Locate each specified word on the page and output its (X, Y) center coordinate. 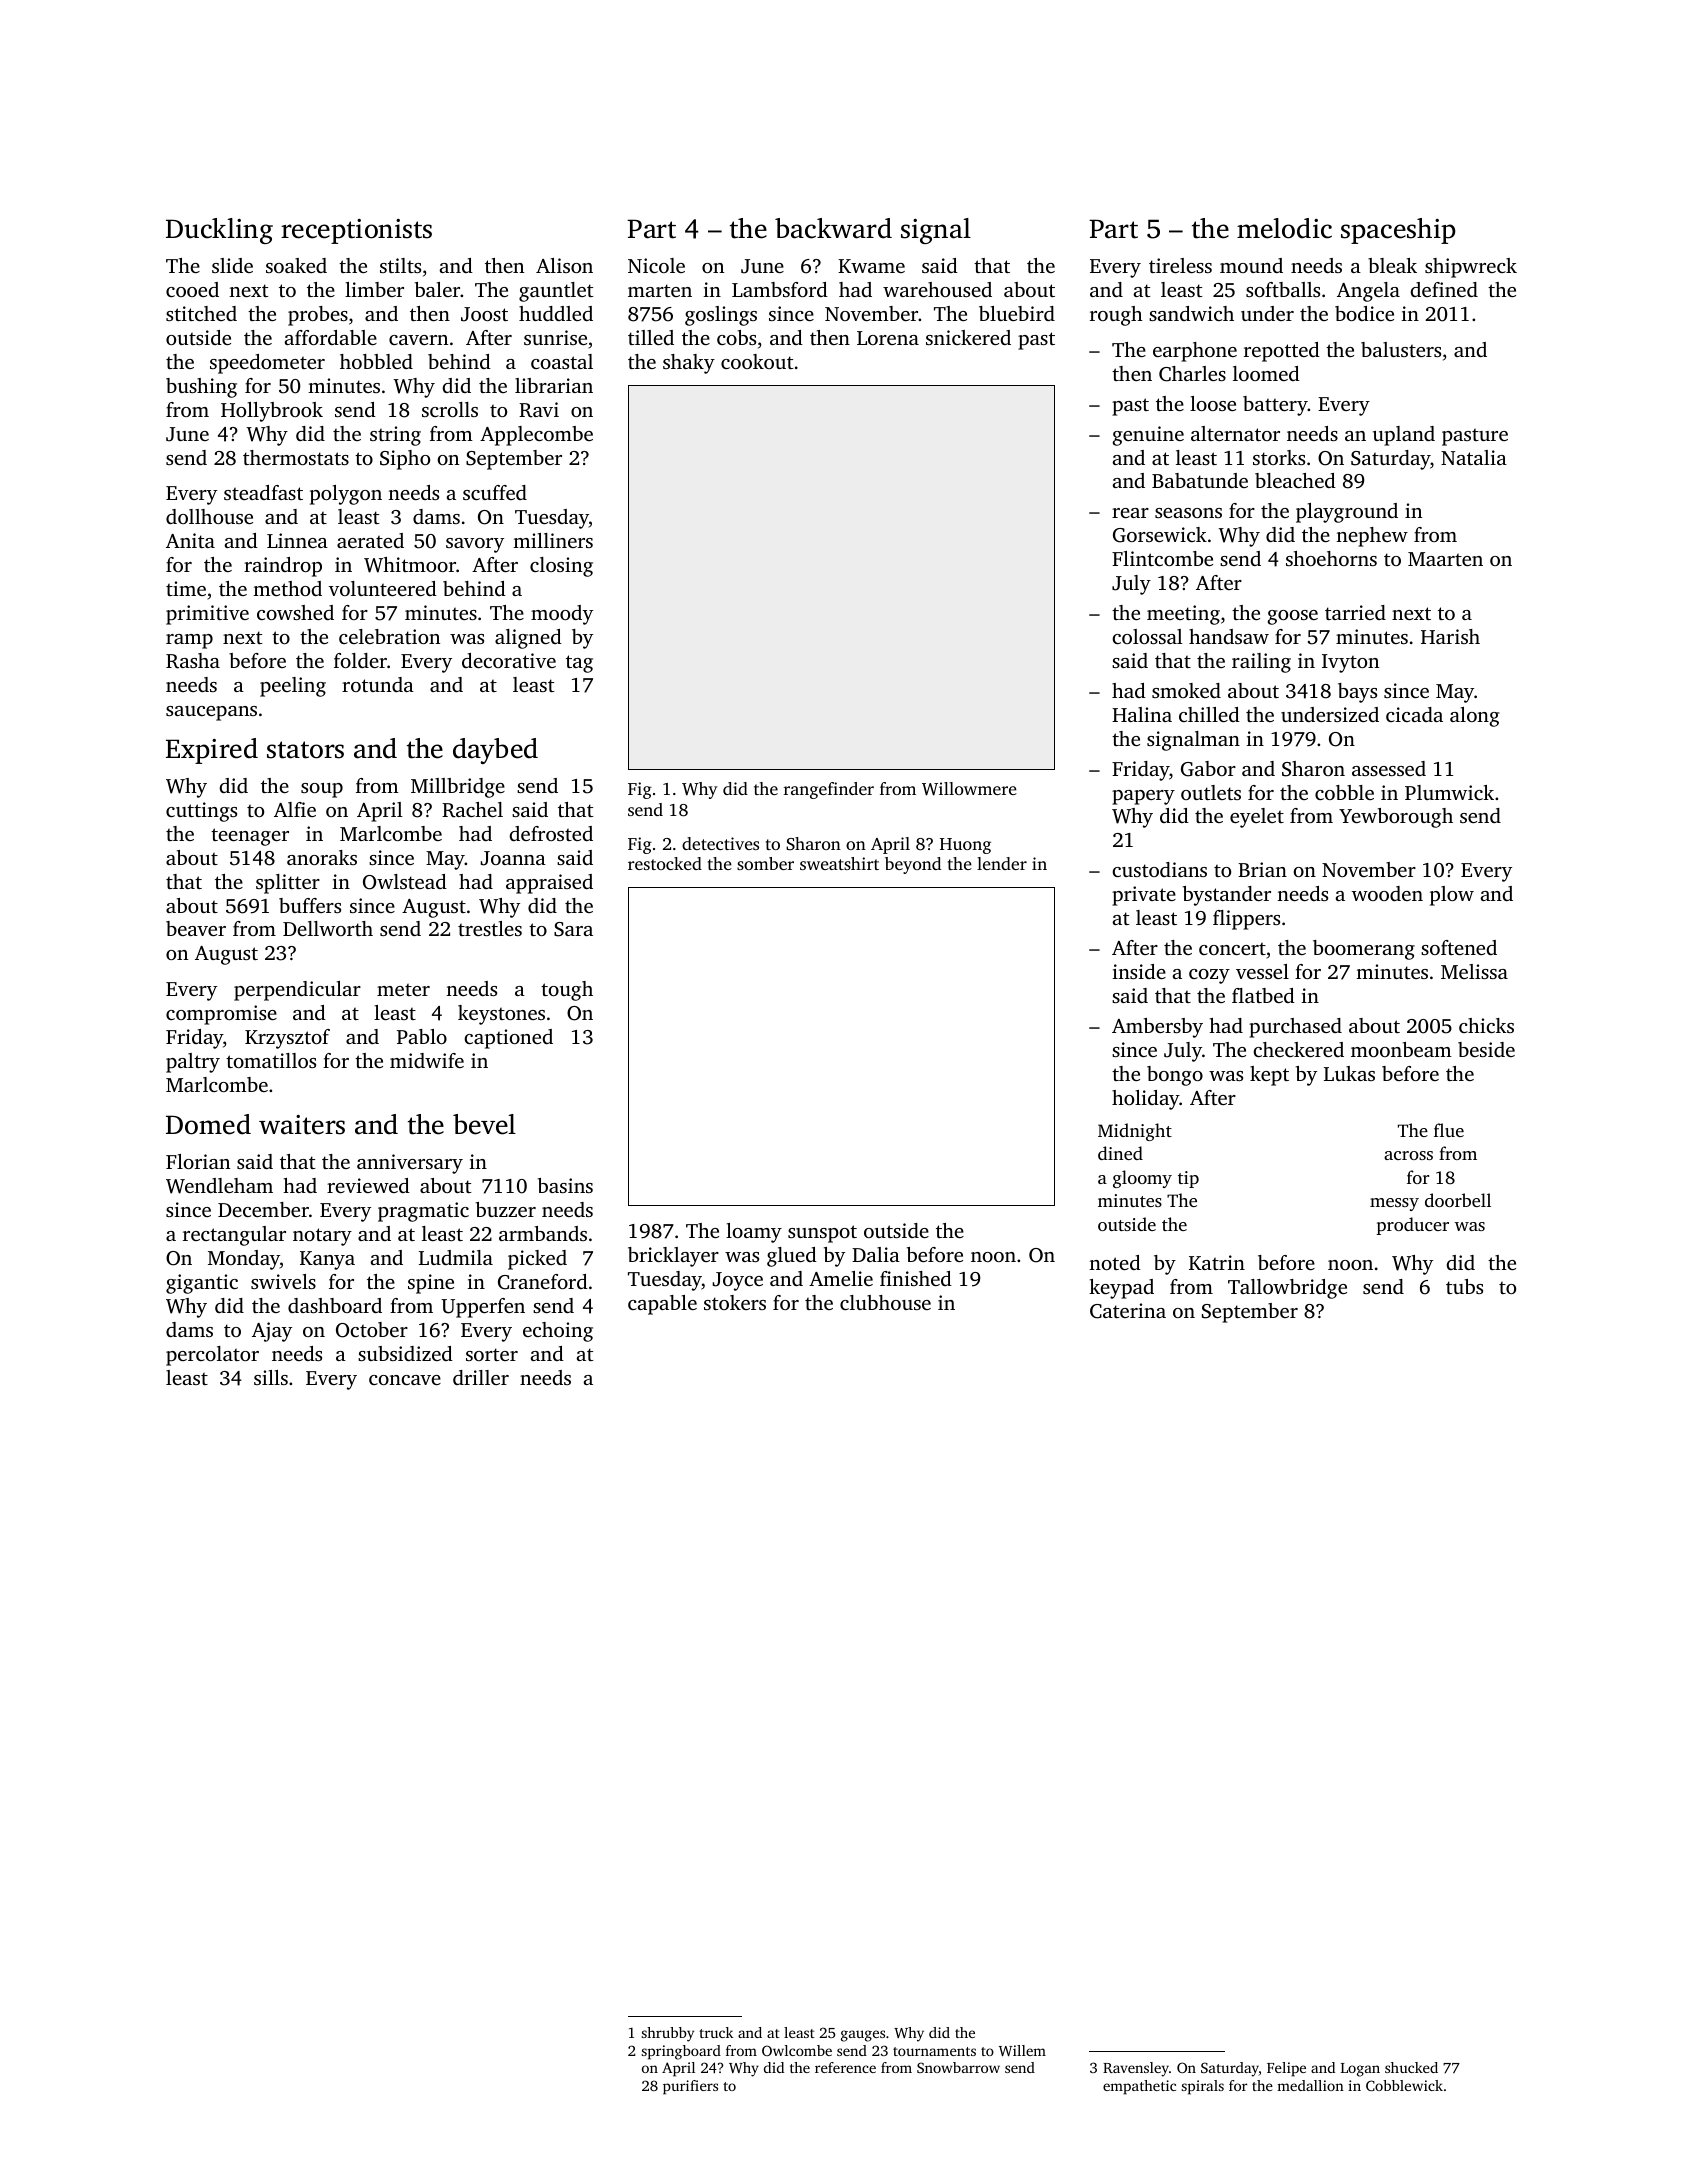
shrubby (668, 2034)
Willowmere (969, 789)
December (263, 1209)
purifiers (690, 2087)
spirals (1203, 2087)
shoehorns (1331, 558)
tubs (1464, 1286)
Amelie (841, 1278)
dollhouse (209, 516)
